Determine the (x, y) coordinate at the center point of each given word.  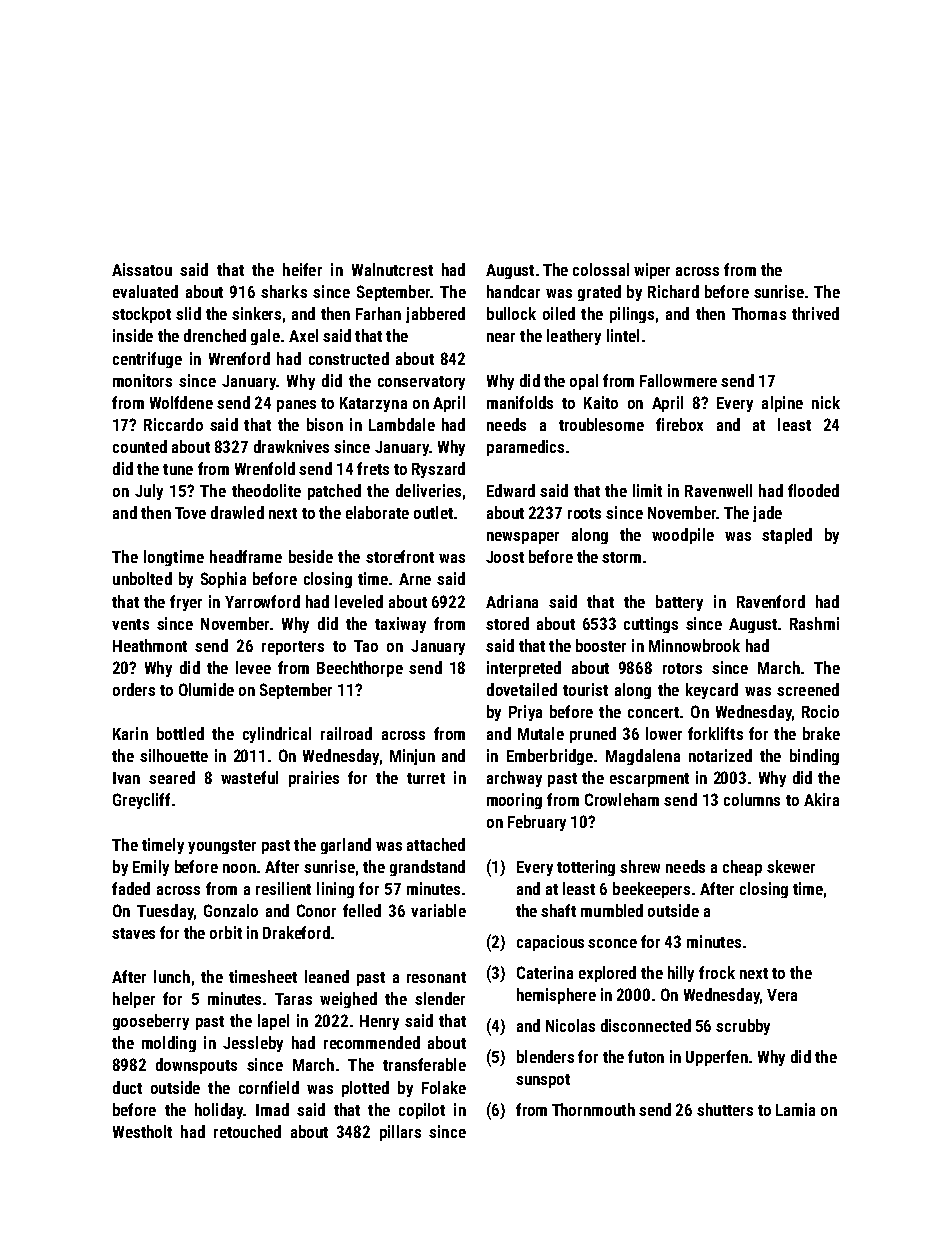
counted (140, 446)
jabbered (435, 315)
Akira (821, 799)
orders (134, 689)
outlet (433, 512)
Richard (673, 291)
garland (346, 846)
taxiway (400, 625)
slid (188, 313)
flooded (813, 490)
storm (621, 557)
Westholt (142, 1131)
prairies (314, 779)
